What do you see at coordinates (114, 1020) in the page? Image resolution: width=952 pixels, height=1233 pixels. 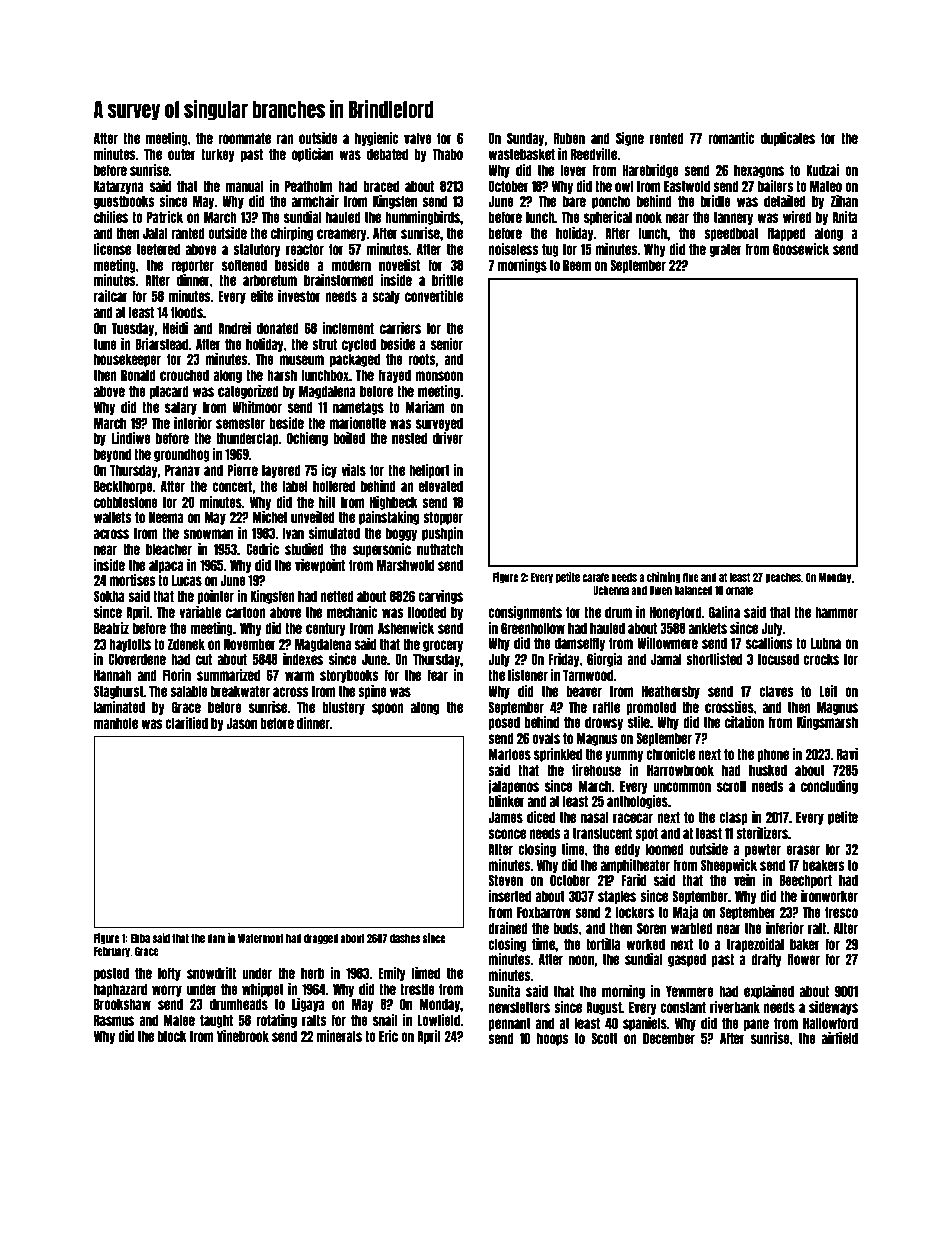 I see `Rasmus` at bounding box center [114, 1020].
